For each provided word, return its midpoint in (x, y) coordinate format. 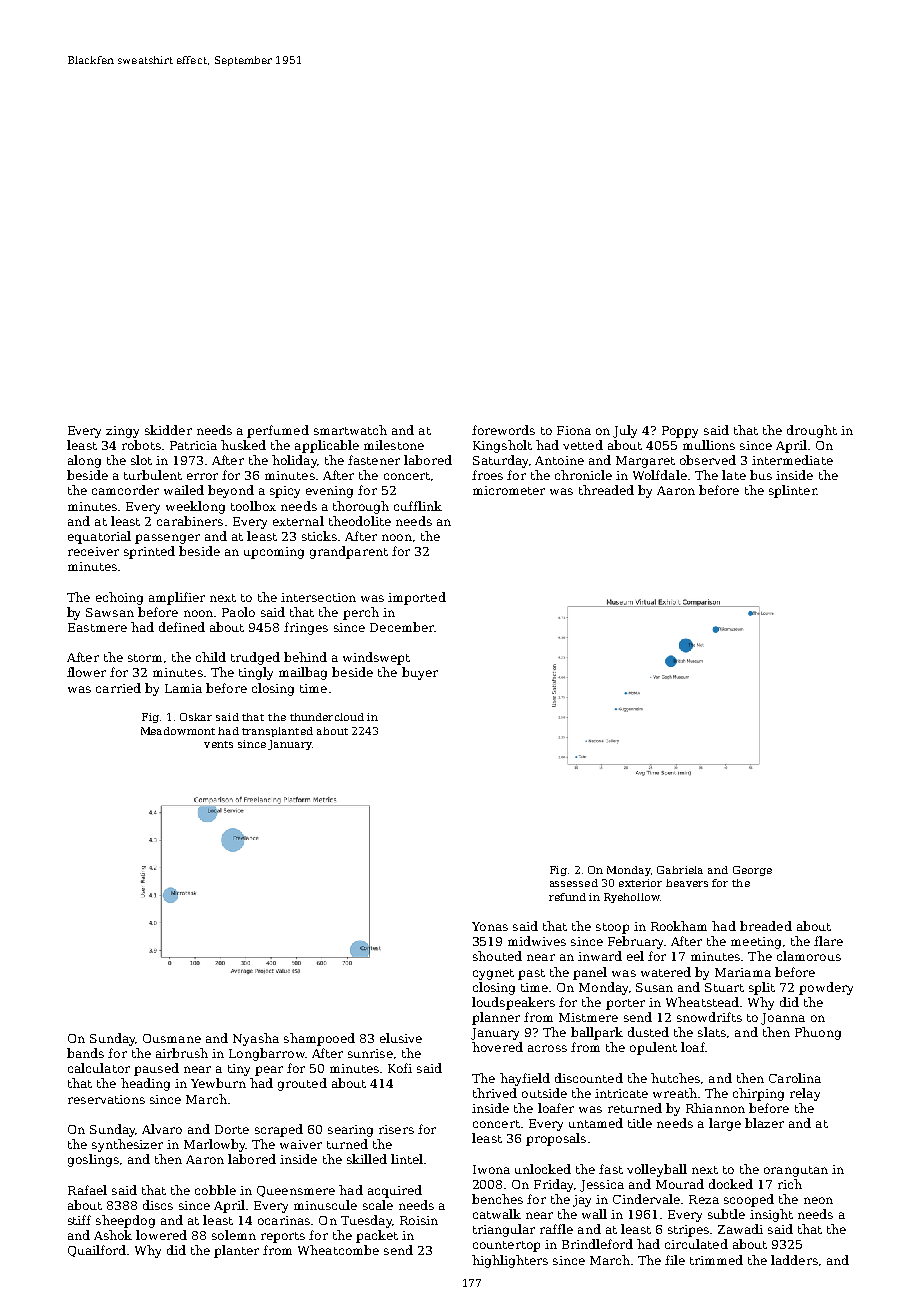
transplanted (277, 732)
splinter (792, 491)
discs (158, 1205)
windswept (376, 658)
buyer (420, 673)
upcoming (274, 553)
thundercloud (327, 717)
